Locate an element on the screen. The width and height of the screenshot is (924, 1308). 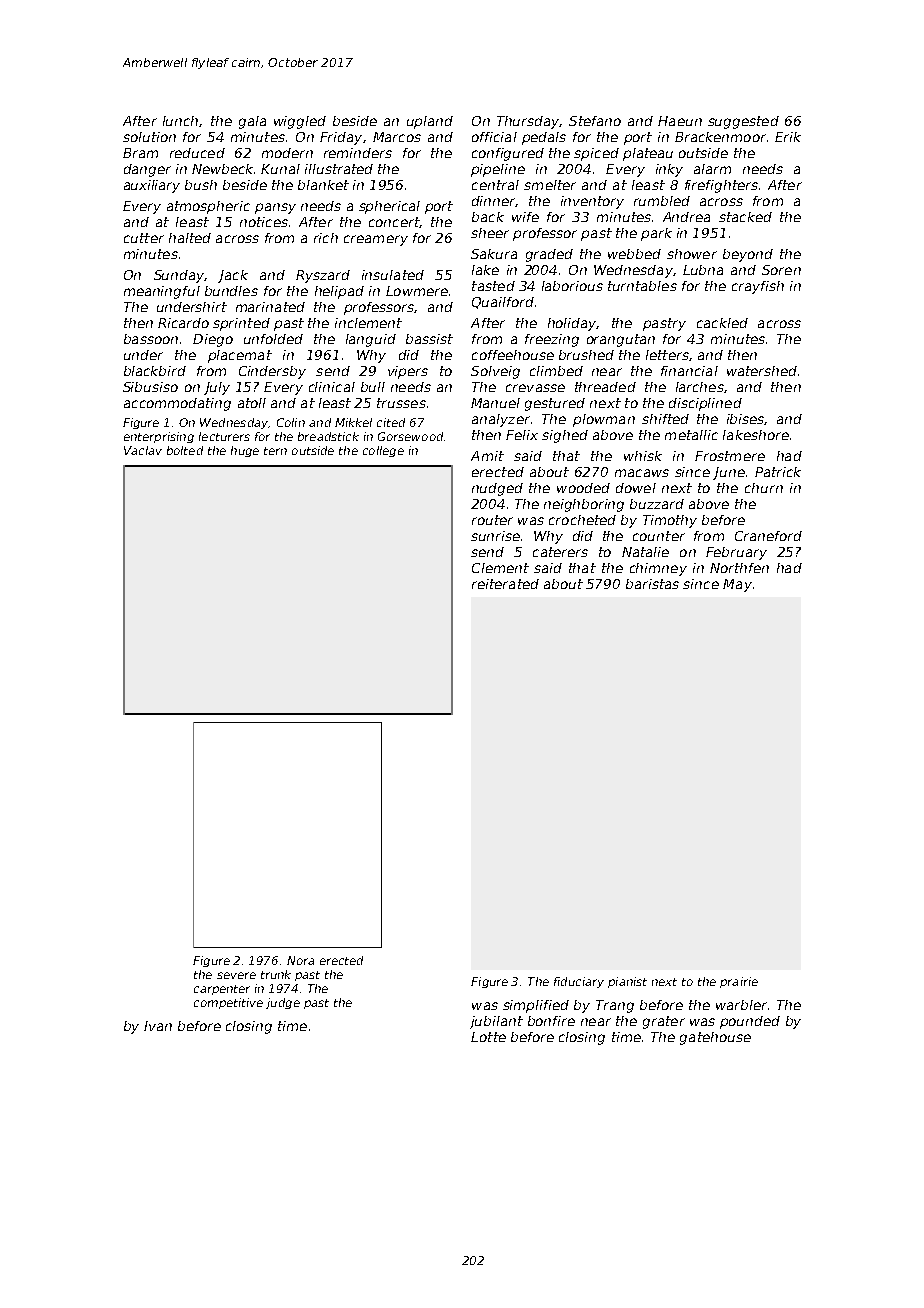
notices is located at coordinates (264, 222).
